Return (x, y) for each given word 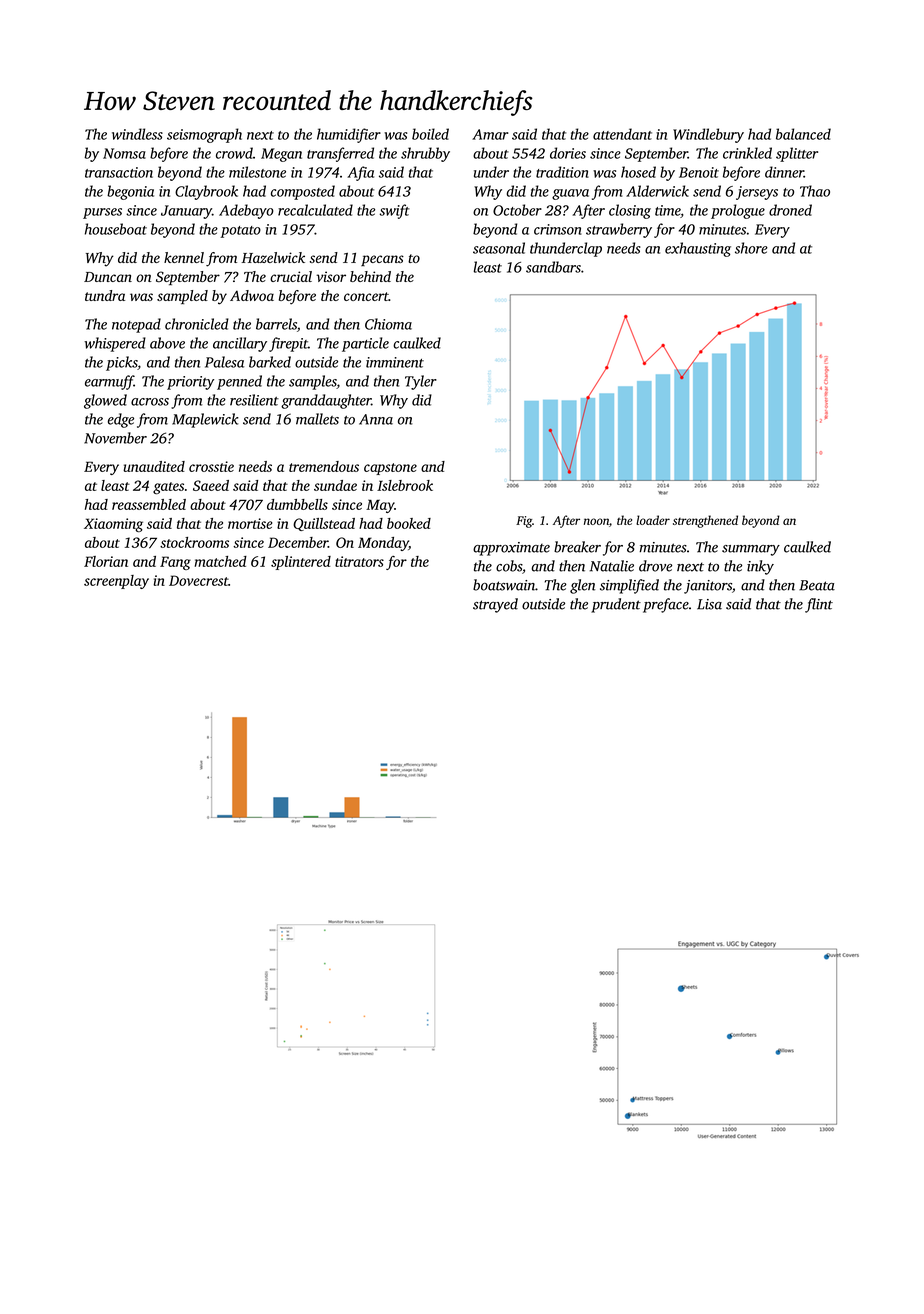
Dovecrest (198, 580)
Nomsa (124, 153)
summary (751, 550)
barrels (276, 324)
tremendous (324, 466)
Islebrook (405, 485)
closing (630, 211)
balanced (803, 134)
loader (653, 520)
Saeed (211, 485)
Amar (490, 134)
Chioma (388, 324)
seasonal (499, 248)
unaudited (154, 466)
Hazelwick (273, 257)
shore (751, 248)
